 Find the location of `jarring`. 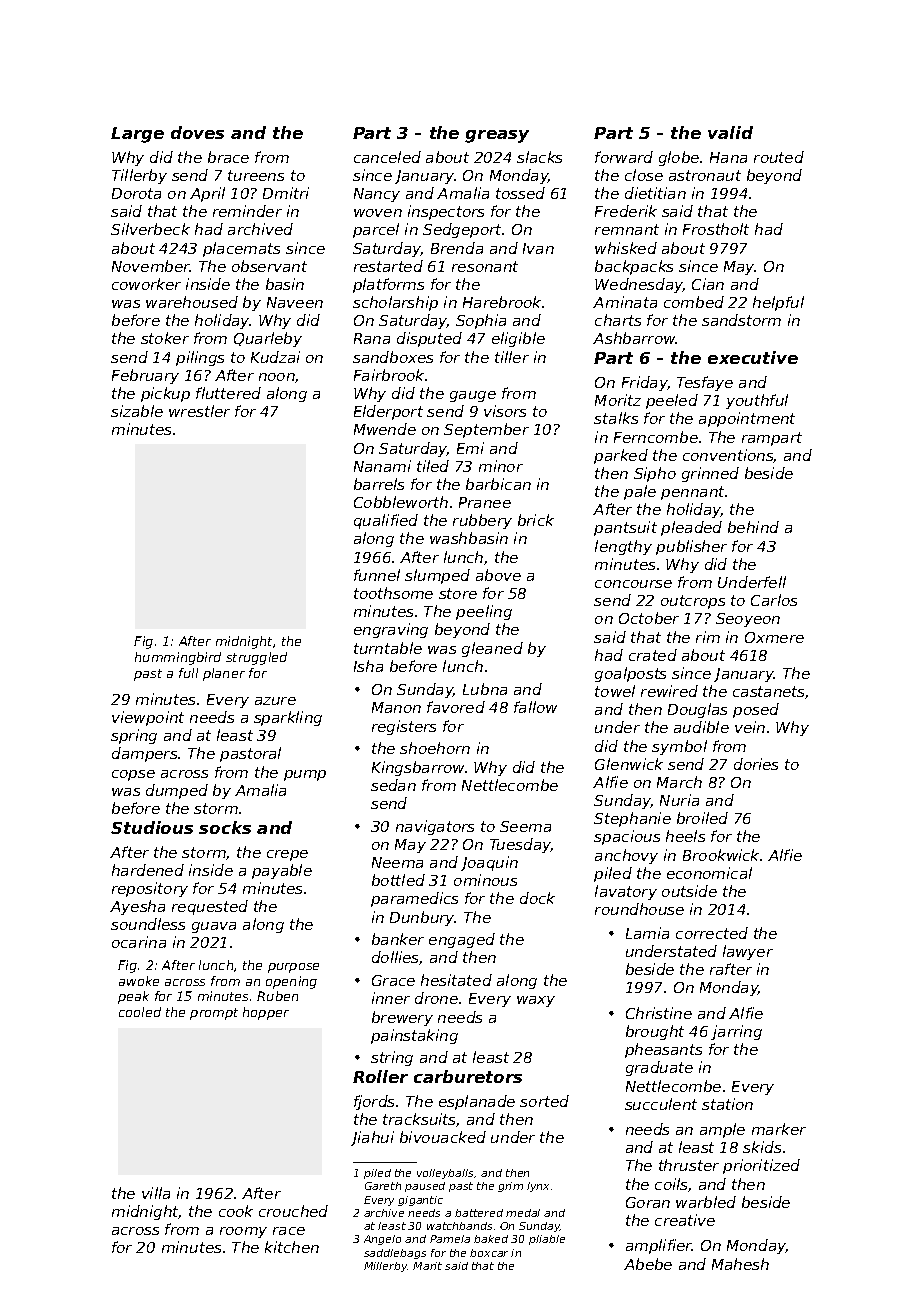

jarring is located at coordinates (736, 1032).
